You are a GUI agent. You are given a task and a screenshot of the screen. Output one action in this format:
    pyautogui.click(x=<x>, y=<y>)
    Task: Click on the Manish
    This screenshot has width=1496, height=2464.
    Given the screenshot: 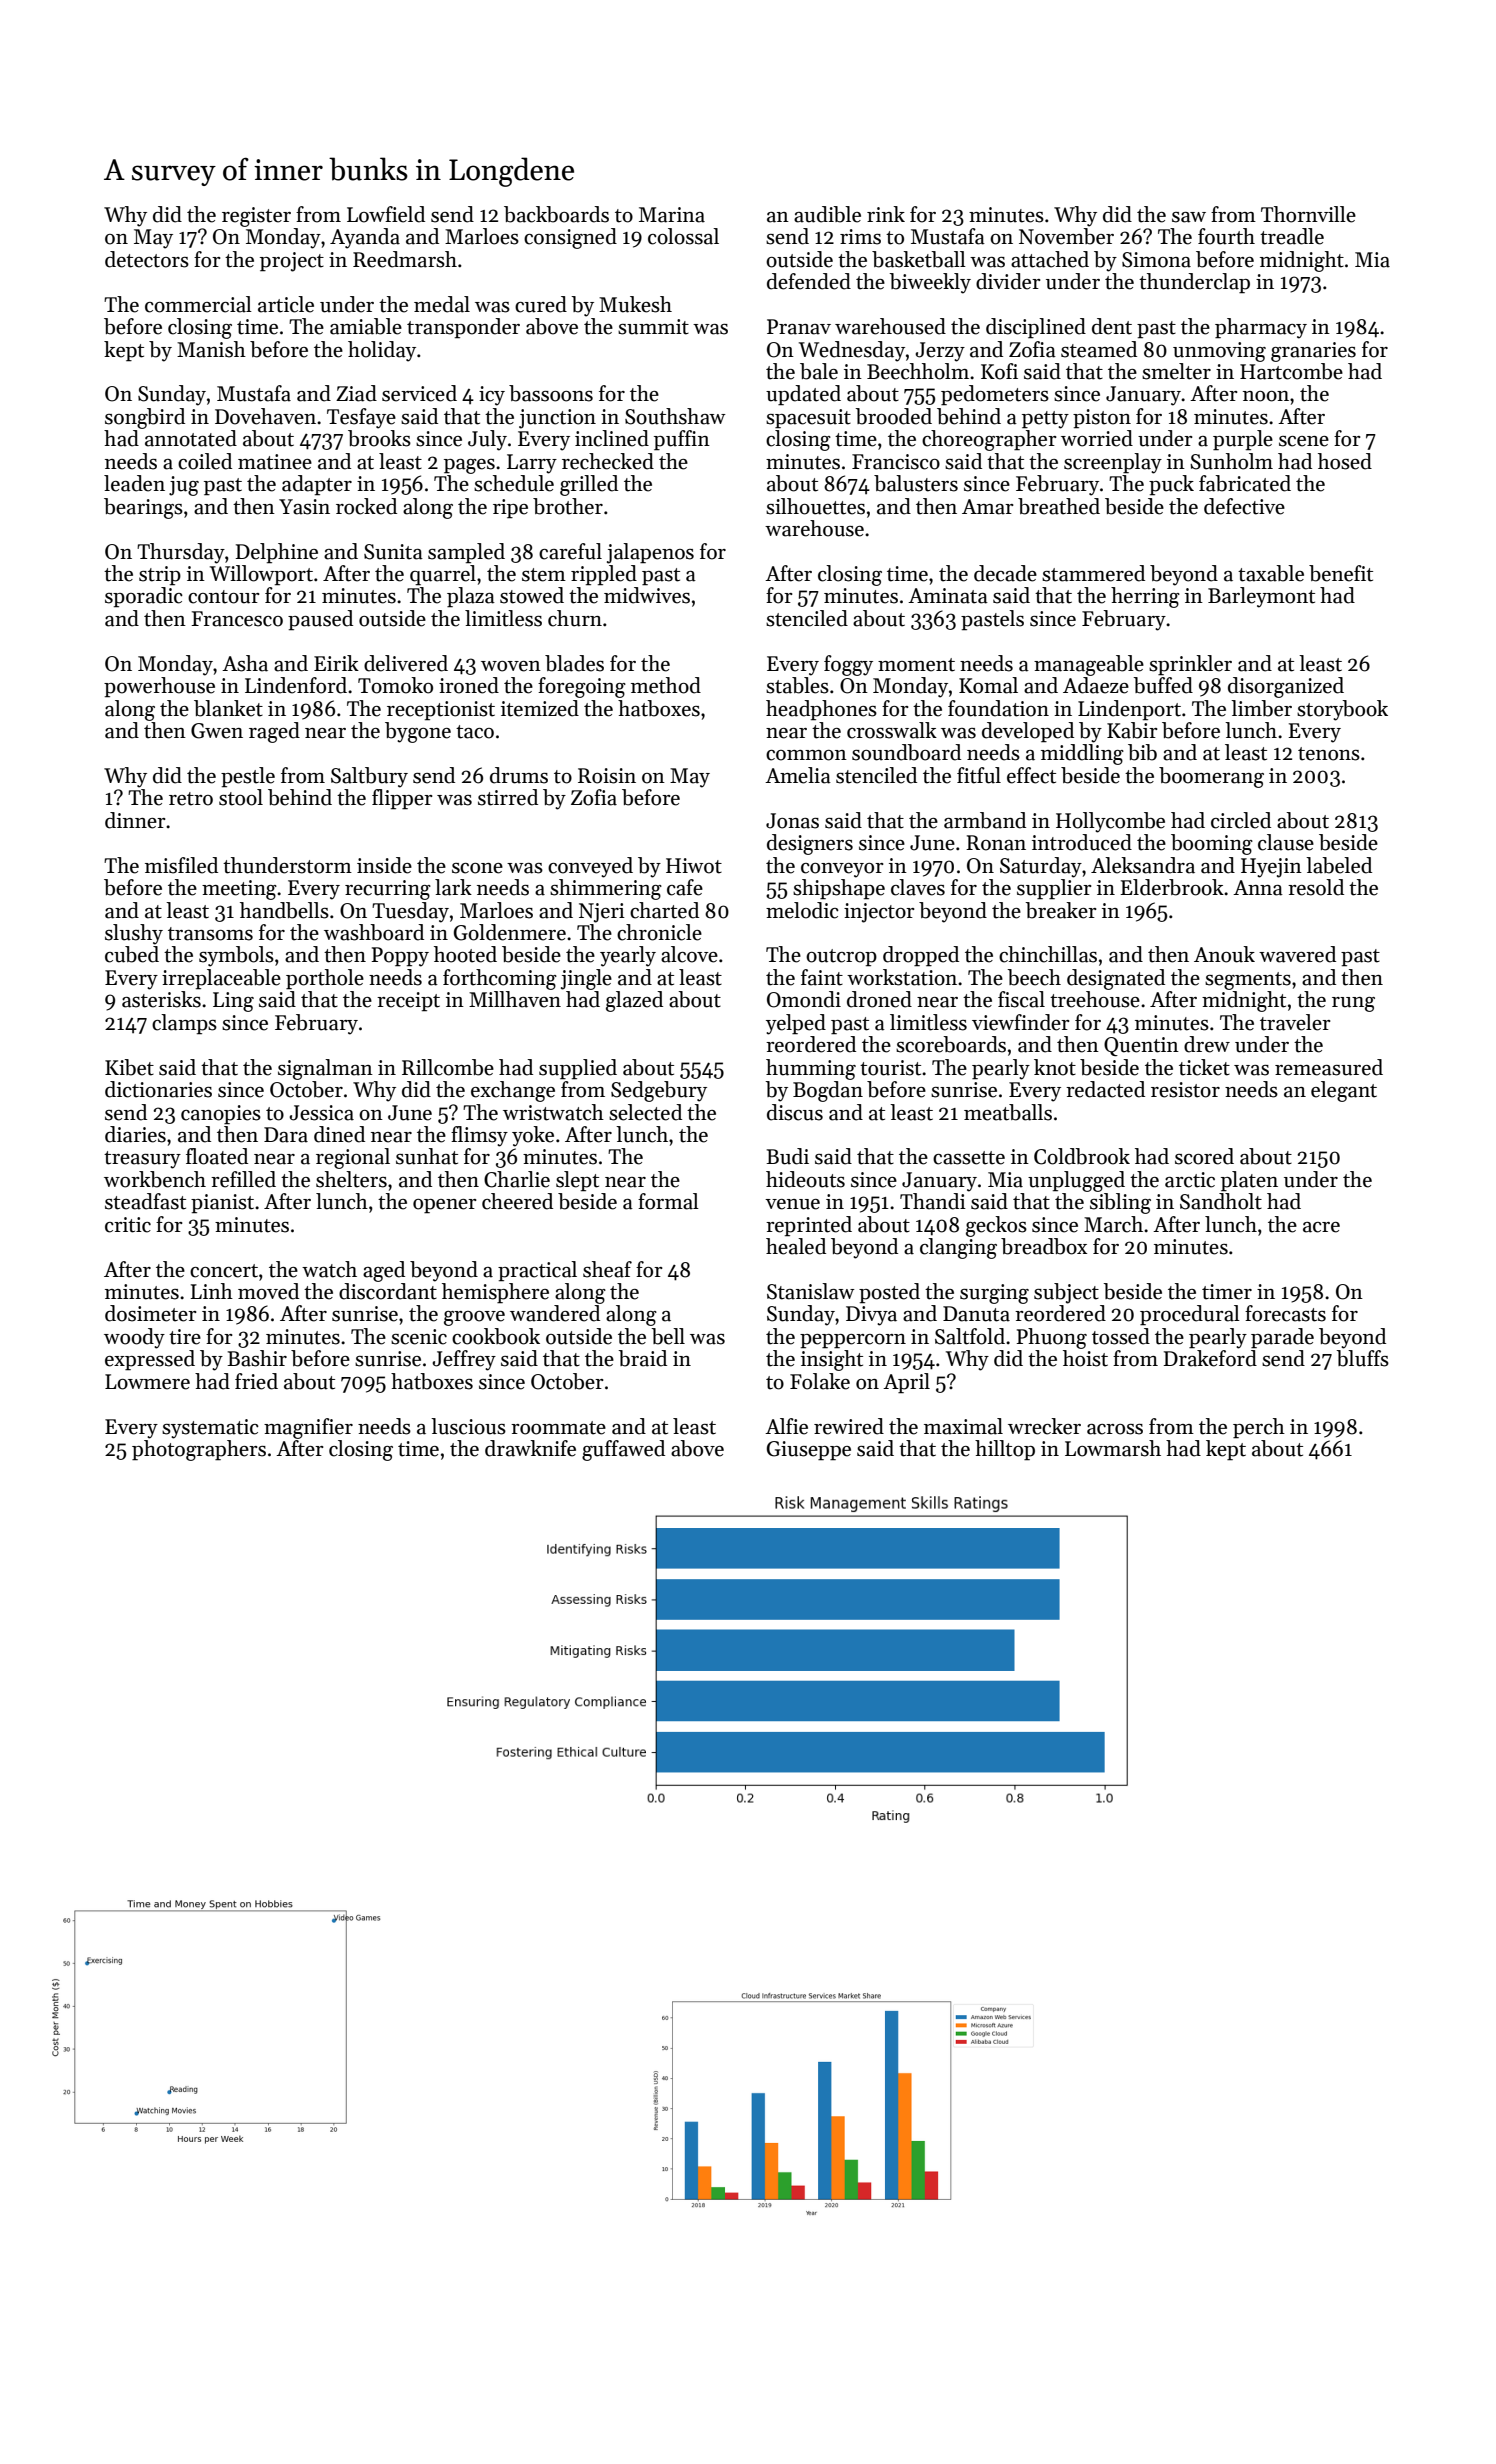 What is the action you would take?
    pyautogui.click(x=211, y=349)
